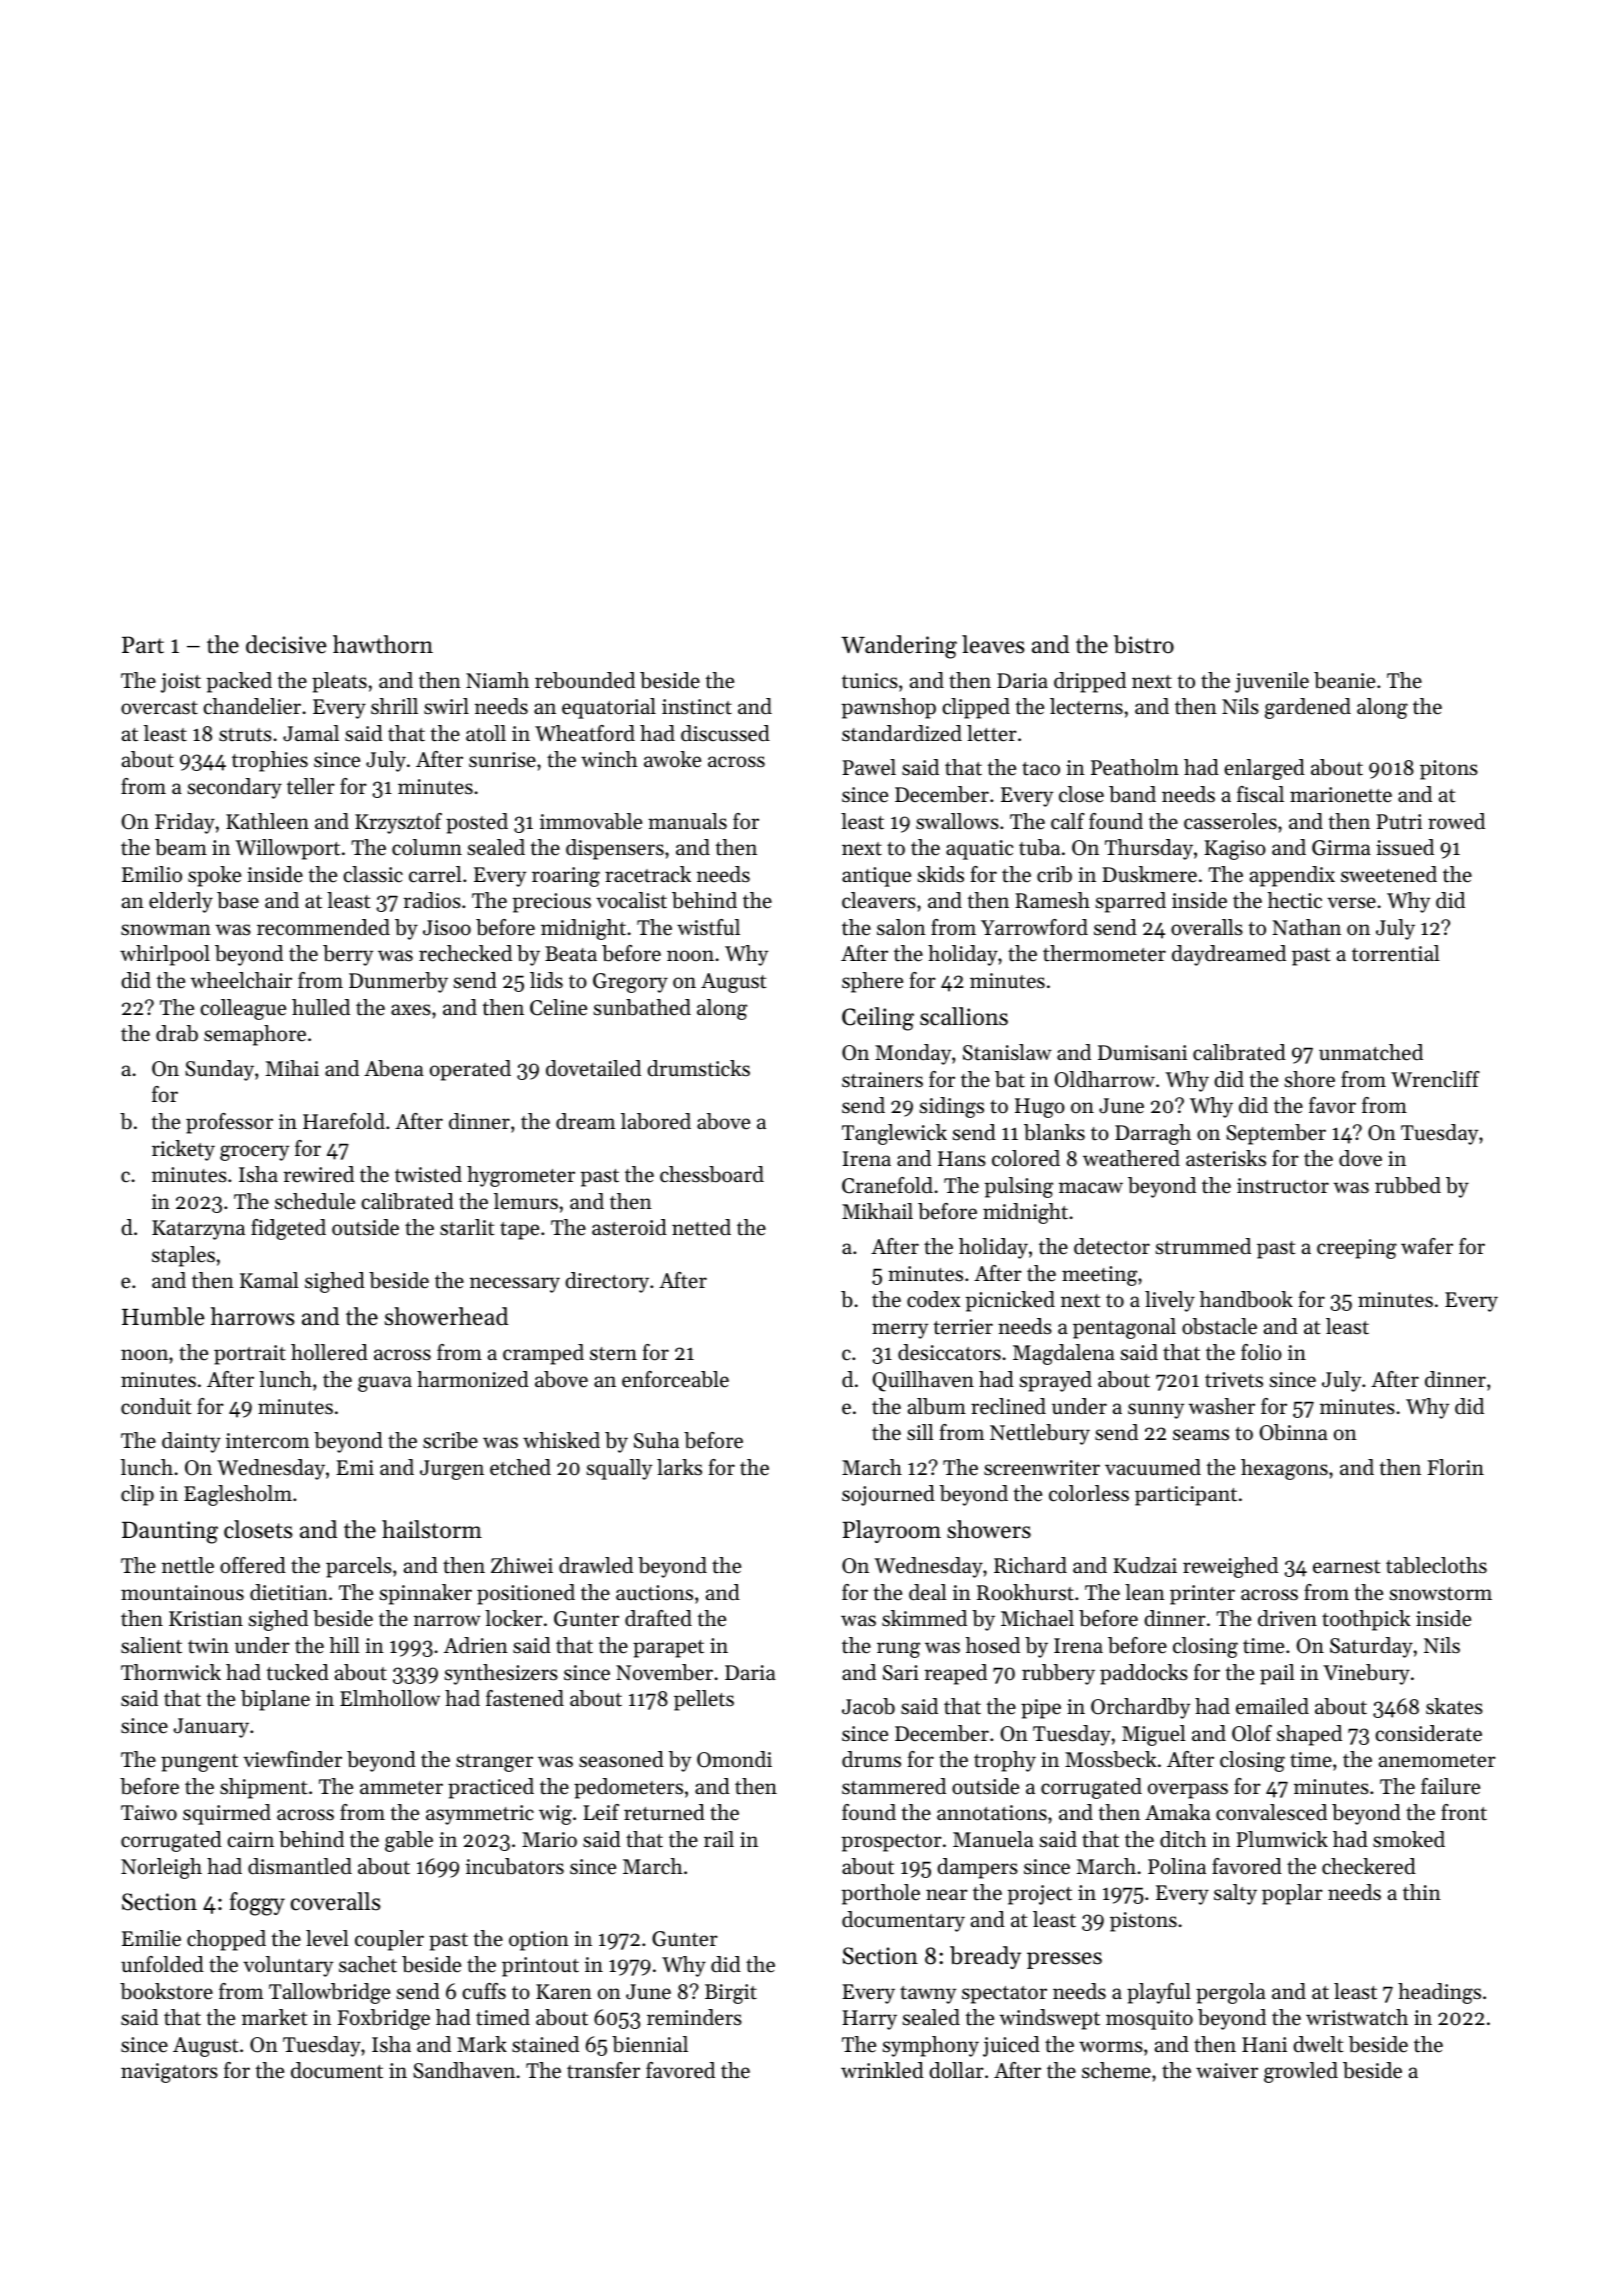  I want to click on growled, so click(1301, 2072).
